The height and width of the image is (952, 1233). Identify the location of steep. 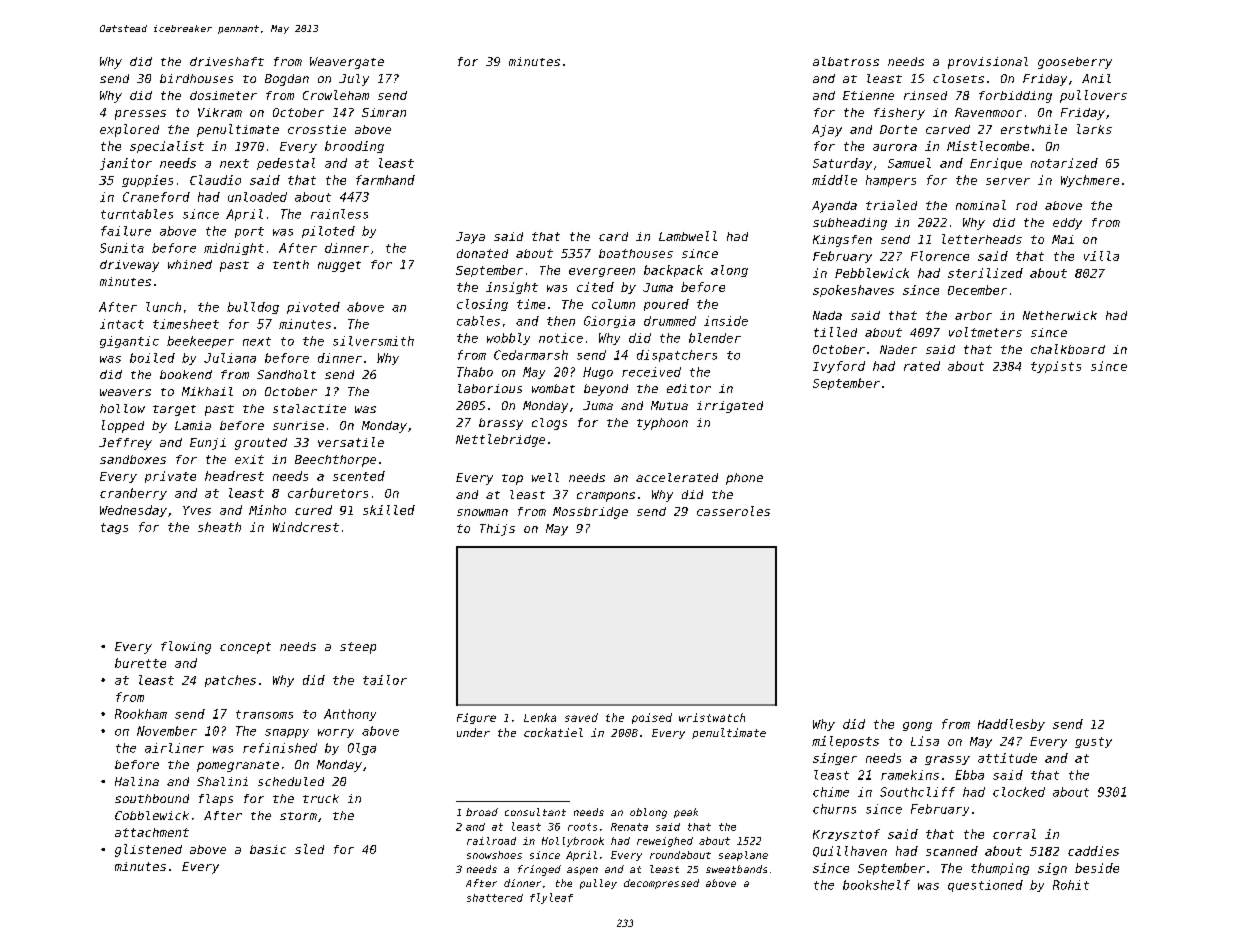
(358, 648).
